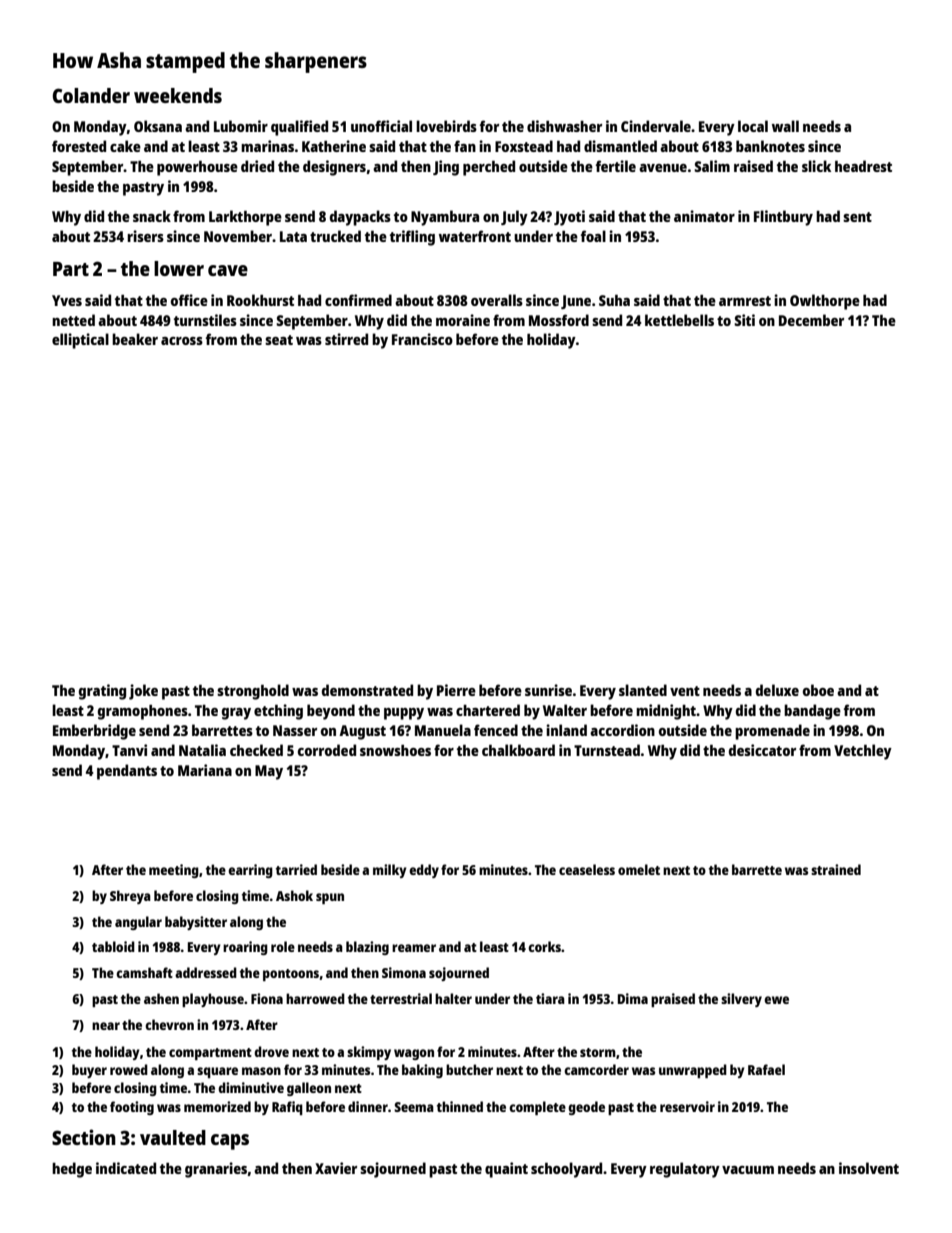 Image resolution: width=952 pixels, height=1233 pixels. Describe the element at coordinates (497, 300) in the document. I see `overalls` at that location.
